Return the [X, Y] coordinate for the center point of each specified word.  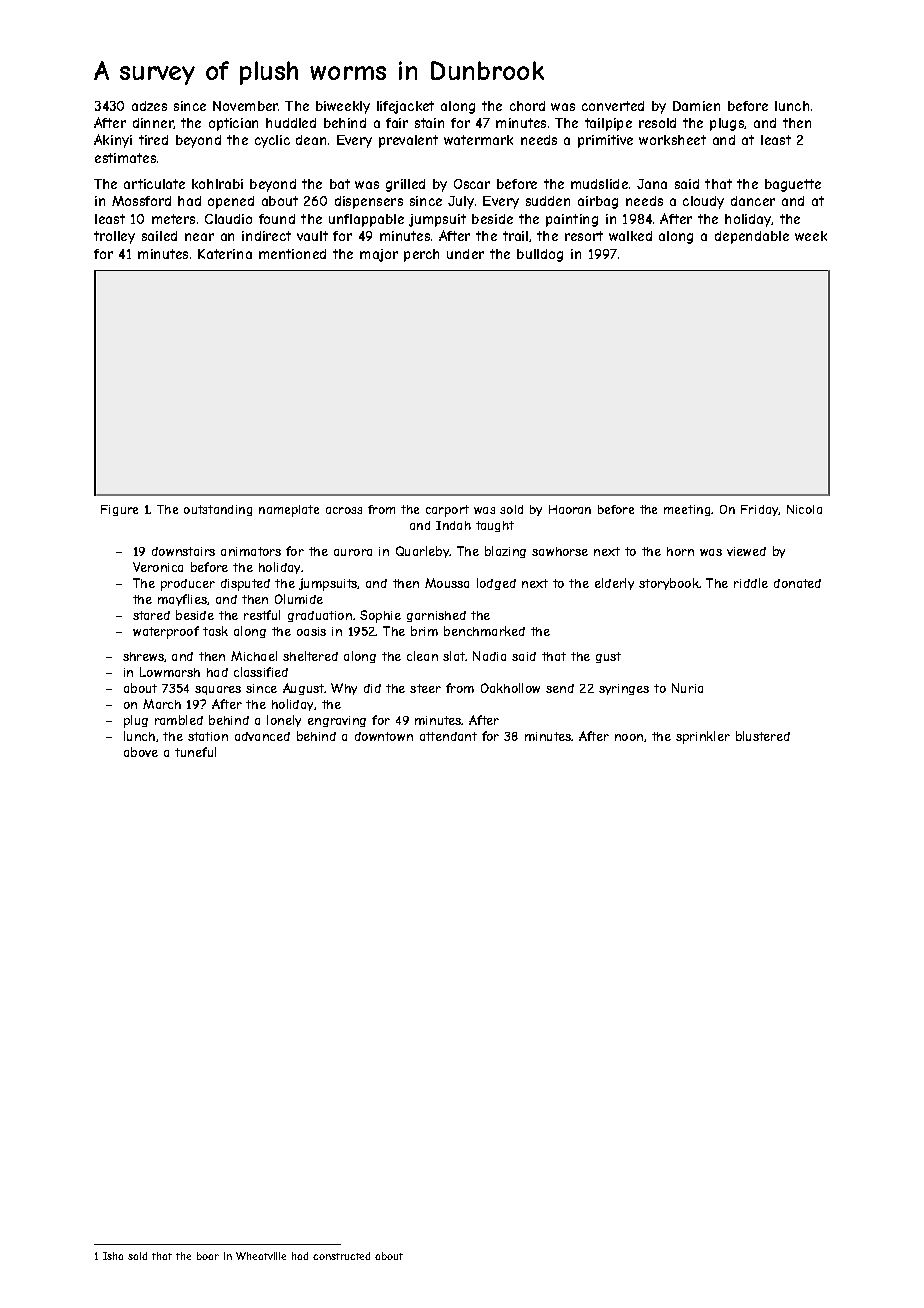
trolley [114, 237]
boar [208, 1256]
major [379, 255]
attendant [448, 736]
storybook [669, 584]
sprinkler [703, 737]
